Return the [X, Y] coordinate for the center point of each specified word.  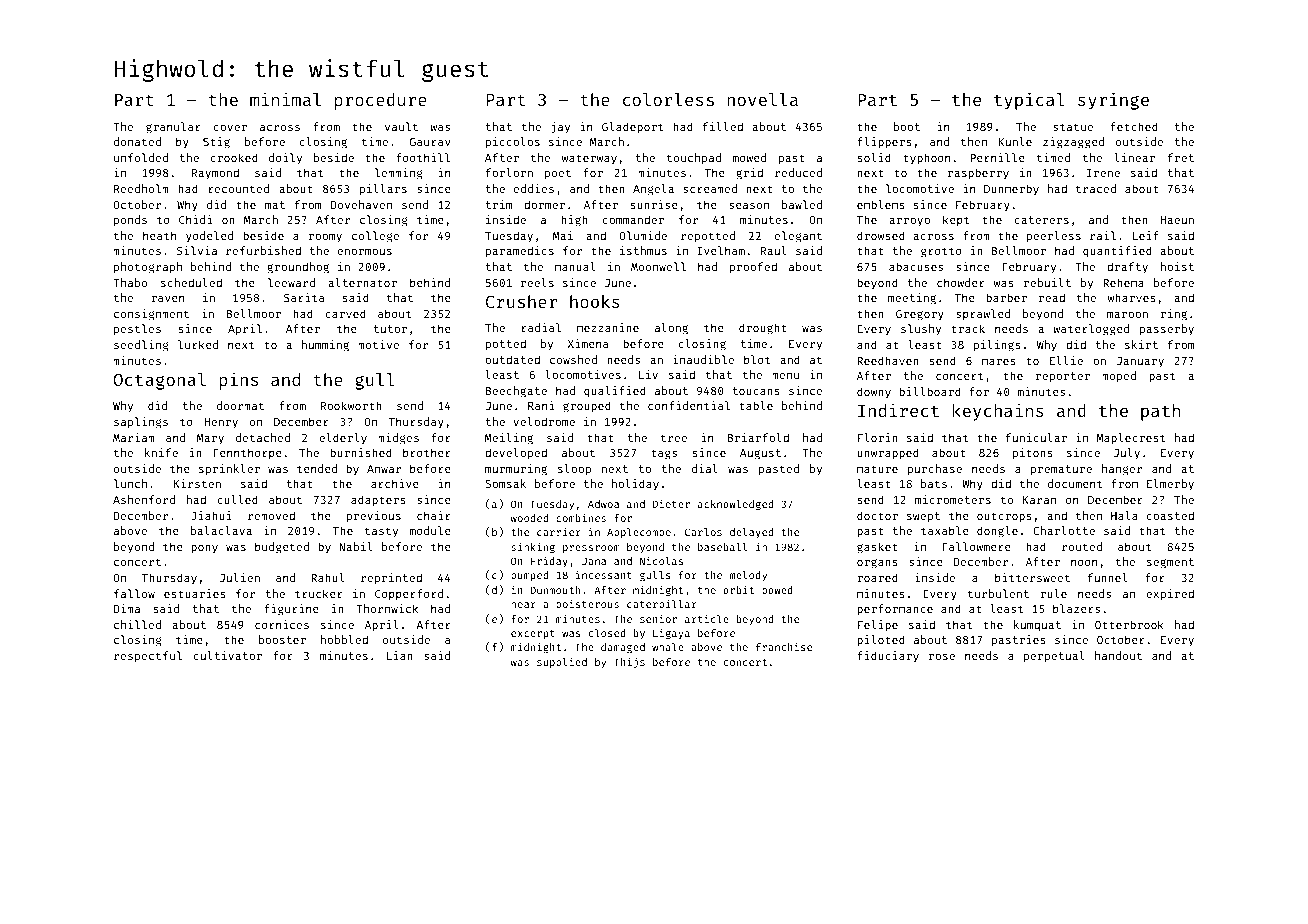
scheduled [191, 282]
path [1160, 412]
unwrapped [888, 453]
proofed [753, 268]
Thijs [629, 663]
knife [161, 452]
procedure [381, 101]
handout [1118, 655]
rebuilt [1047, 282]
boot [907, 126]
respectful [148, 657]
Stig [216, 143]
